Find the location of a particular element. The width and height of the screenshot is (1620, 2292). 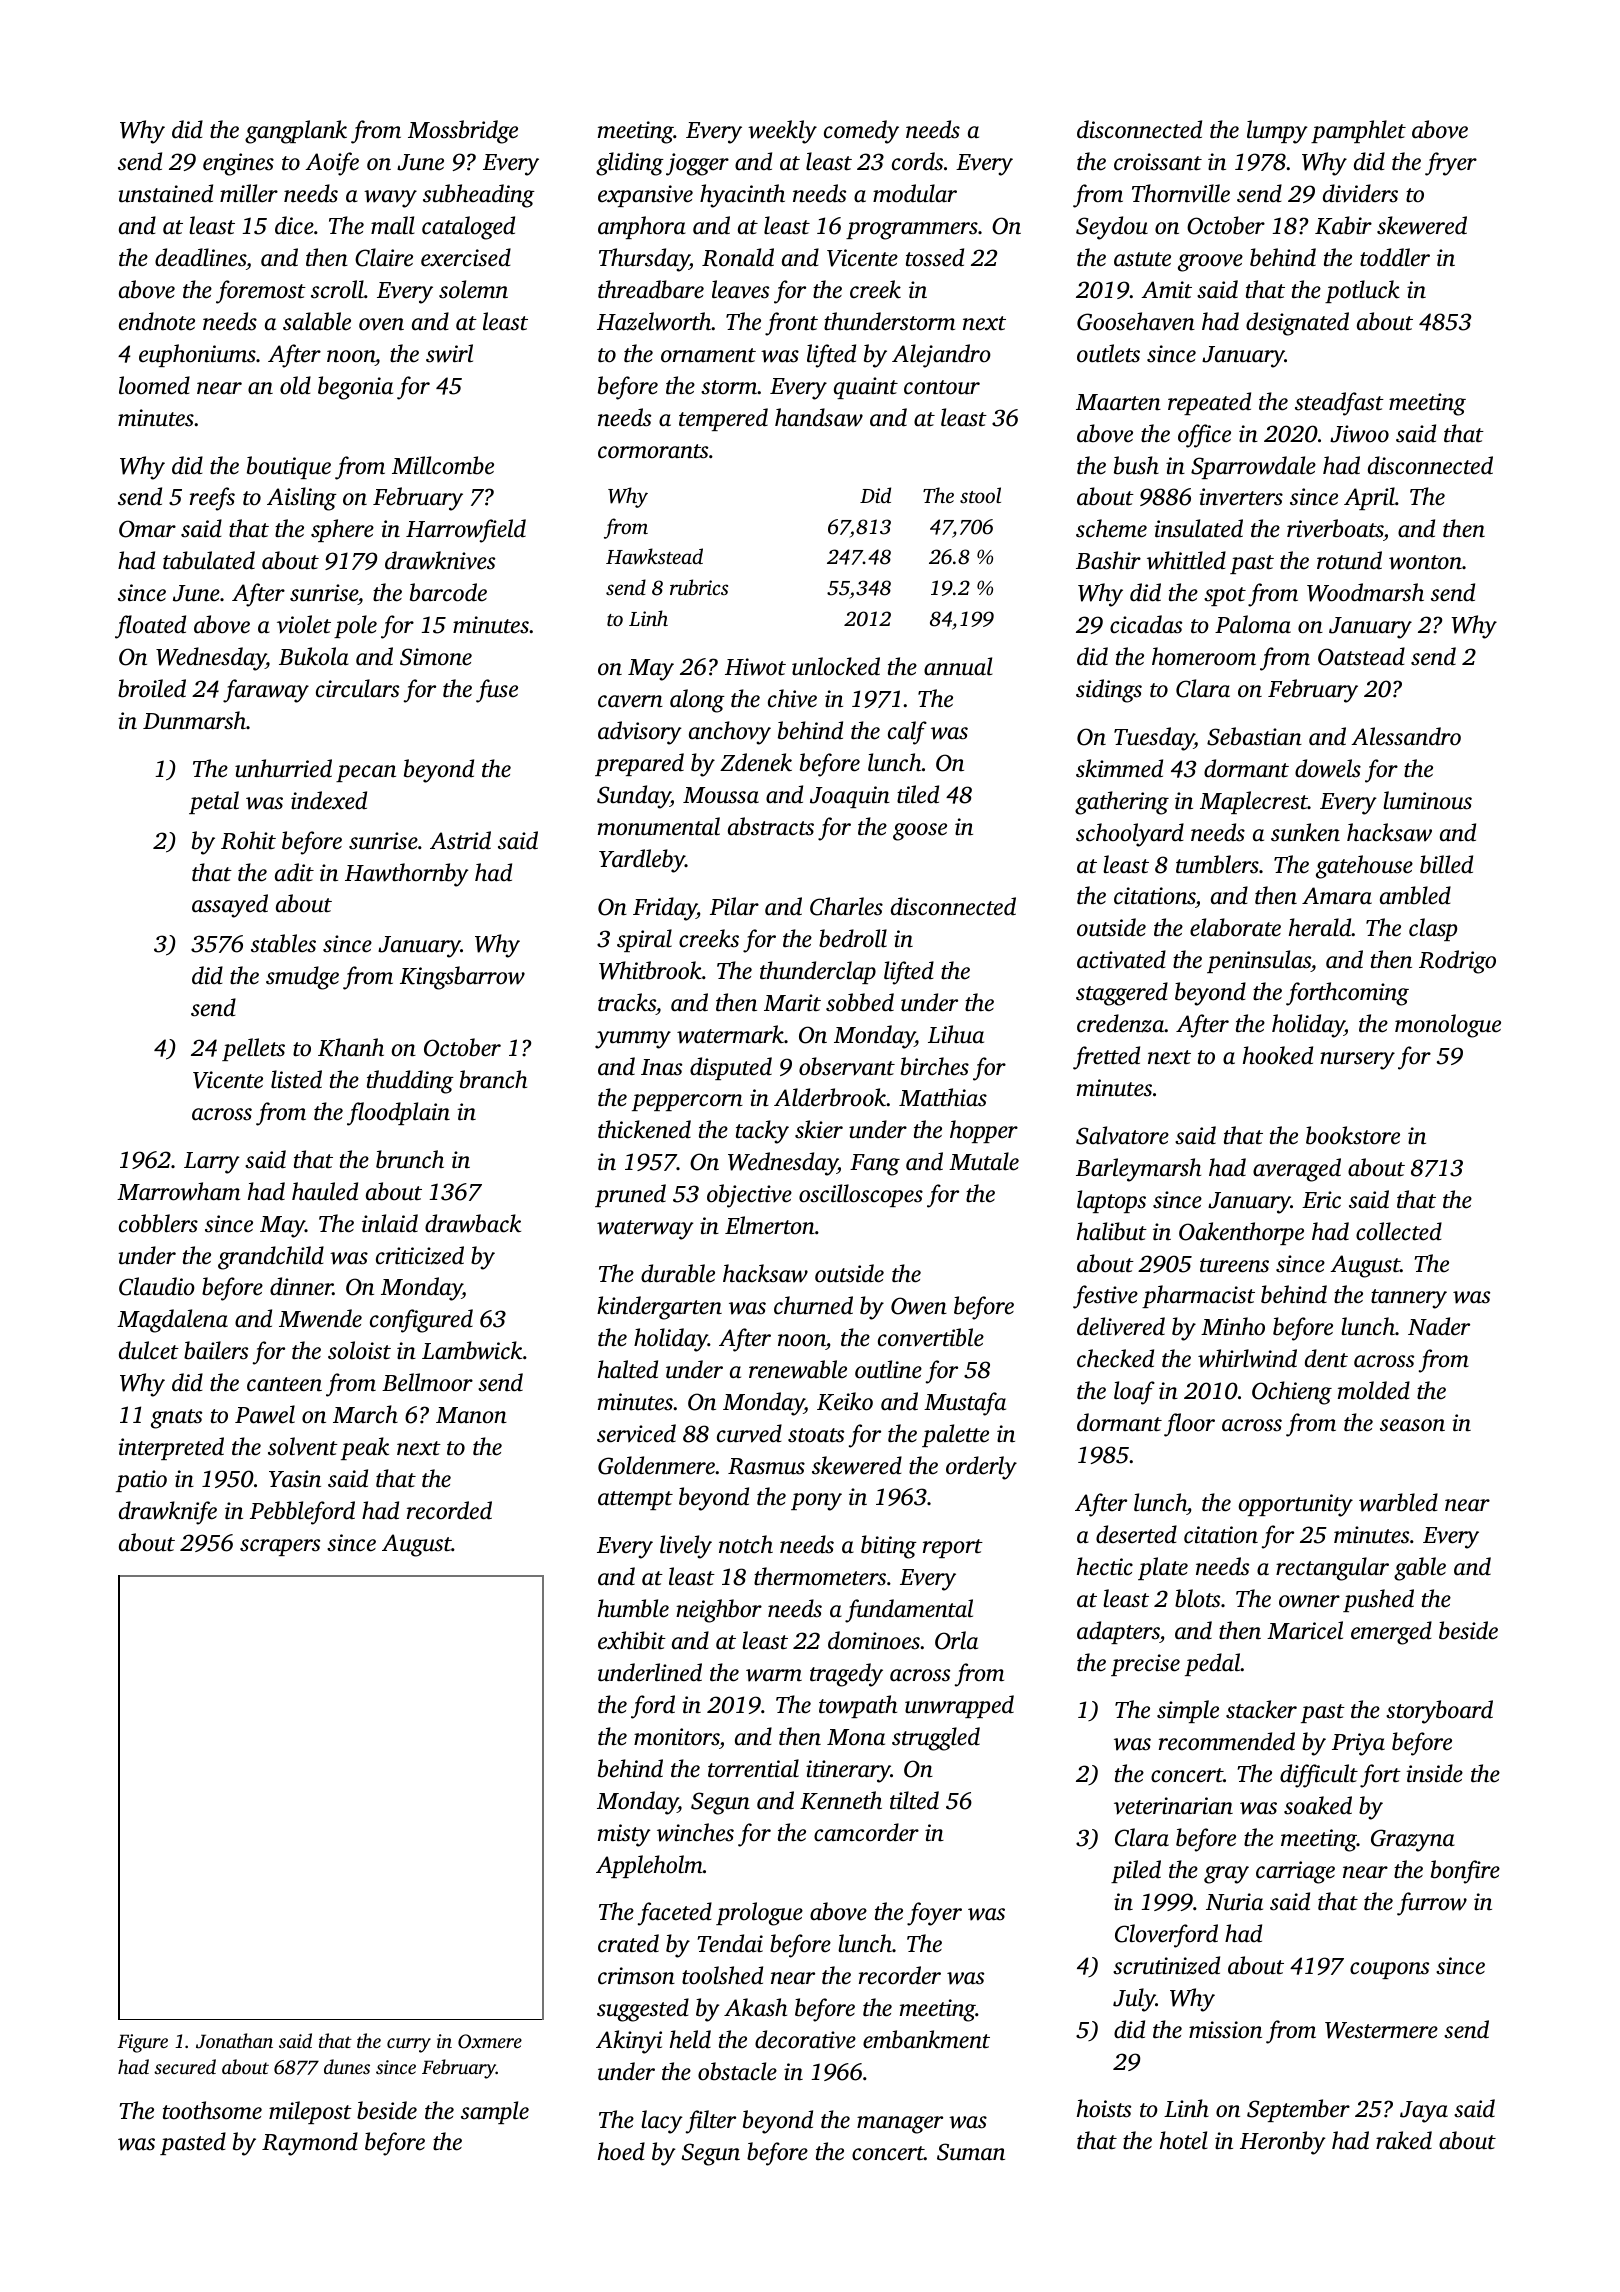

halted is located at coordinates (628, 1369).
